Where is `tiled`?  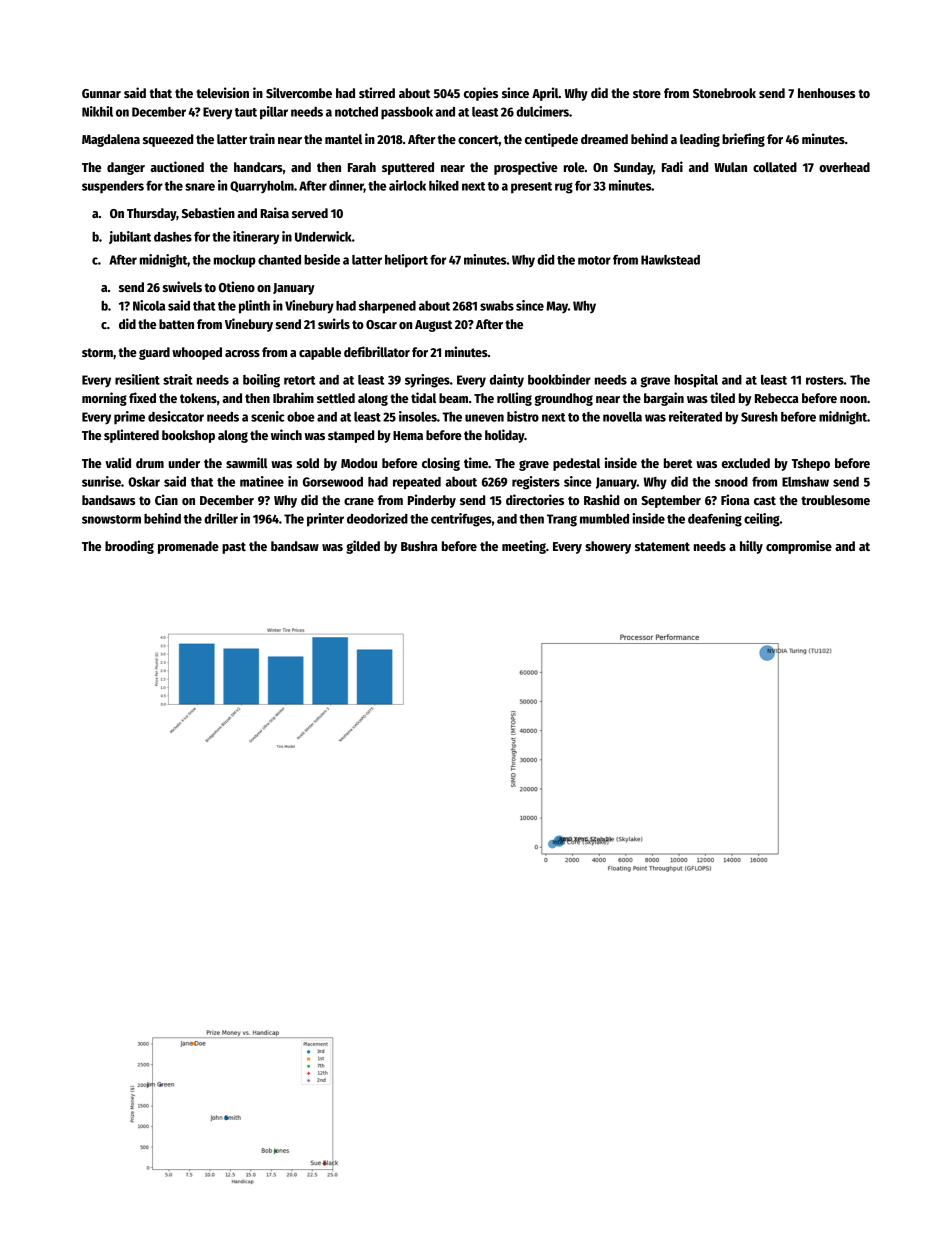
tiled is located at coordinates (722, 397).
